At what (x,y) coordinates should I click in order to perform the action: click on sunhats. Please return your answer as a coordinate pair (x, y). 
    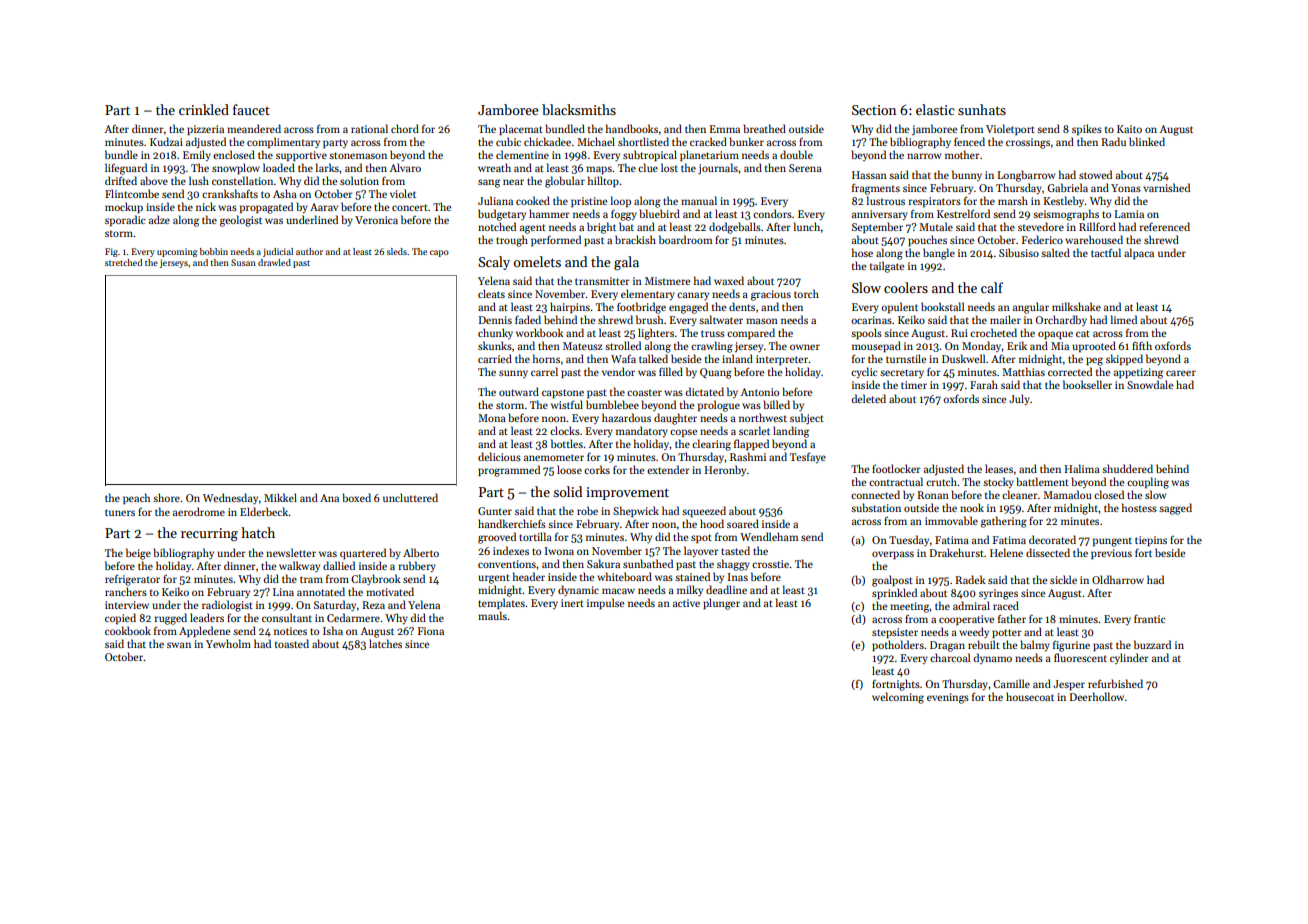
    Looking at the image, I should click on (982, 109).
